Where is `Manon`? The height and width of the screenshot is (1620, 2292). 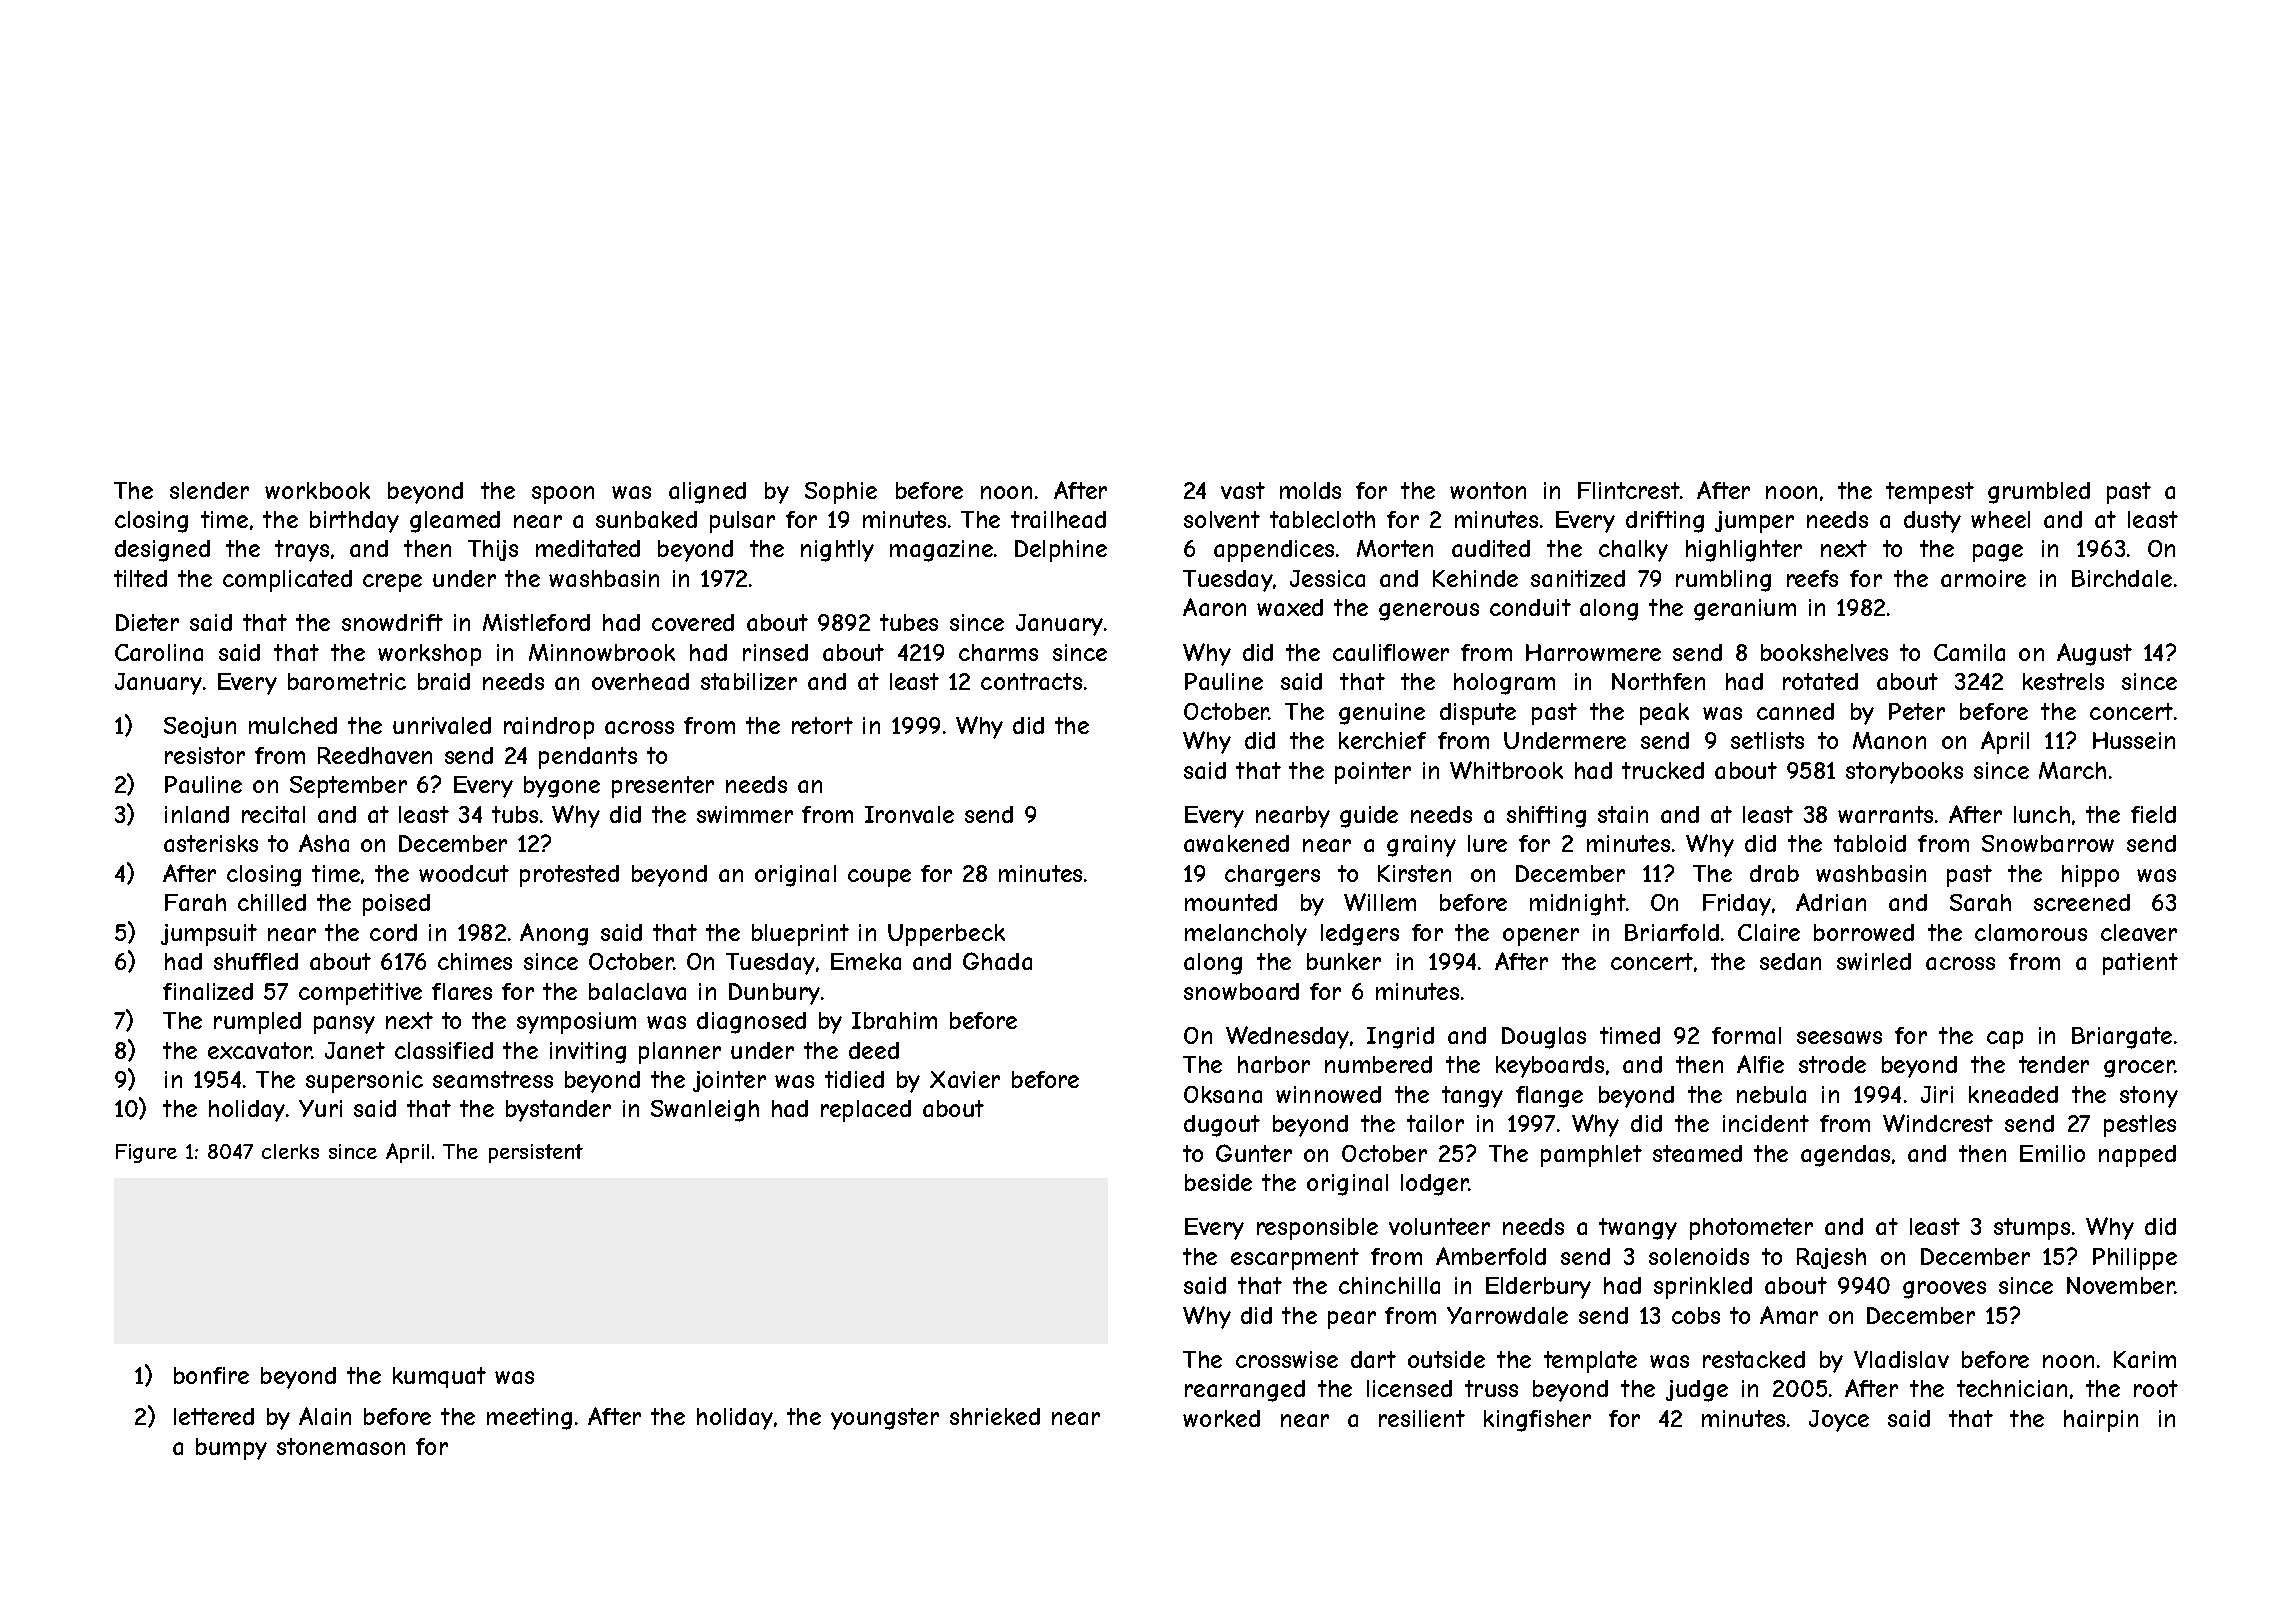 Manon is located at coordinates (1889, 740).
